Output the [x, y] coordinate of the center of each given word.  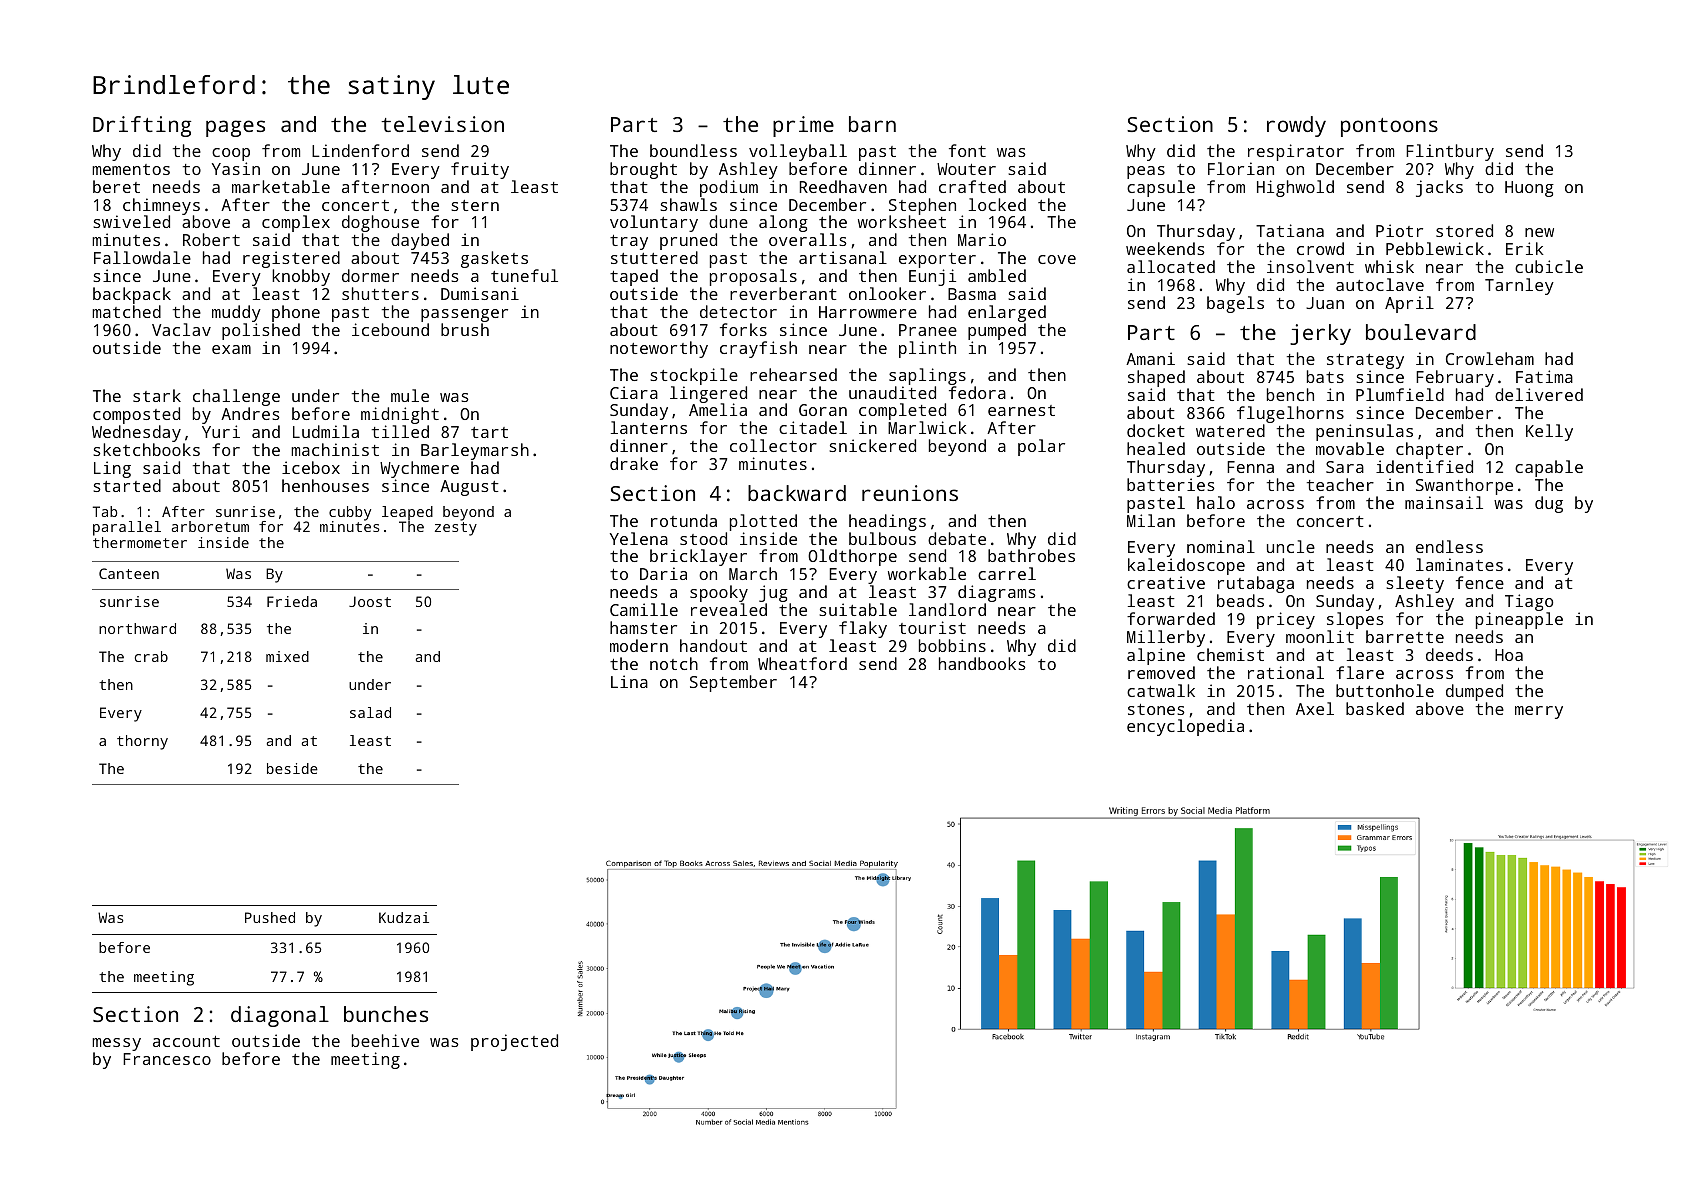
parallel [127, 528]
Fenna [1250, 467]
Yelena [639, 538]
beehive [385, 1040]
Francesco [167, 1059]
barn [872, 124]
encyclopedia [1185, 727]
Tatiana [1290, 230]
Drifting [142, 126]
